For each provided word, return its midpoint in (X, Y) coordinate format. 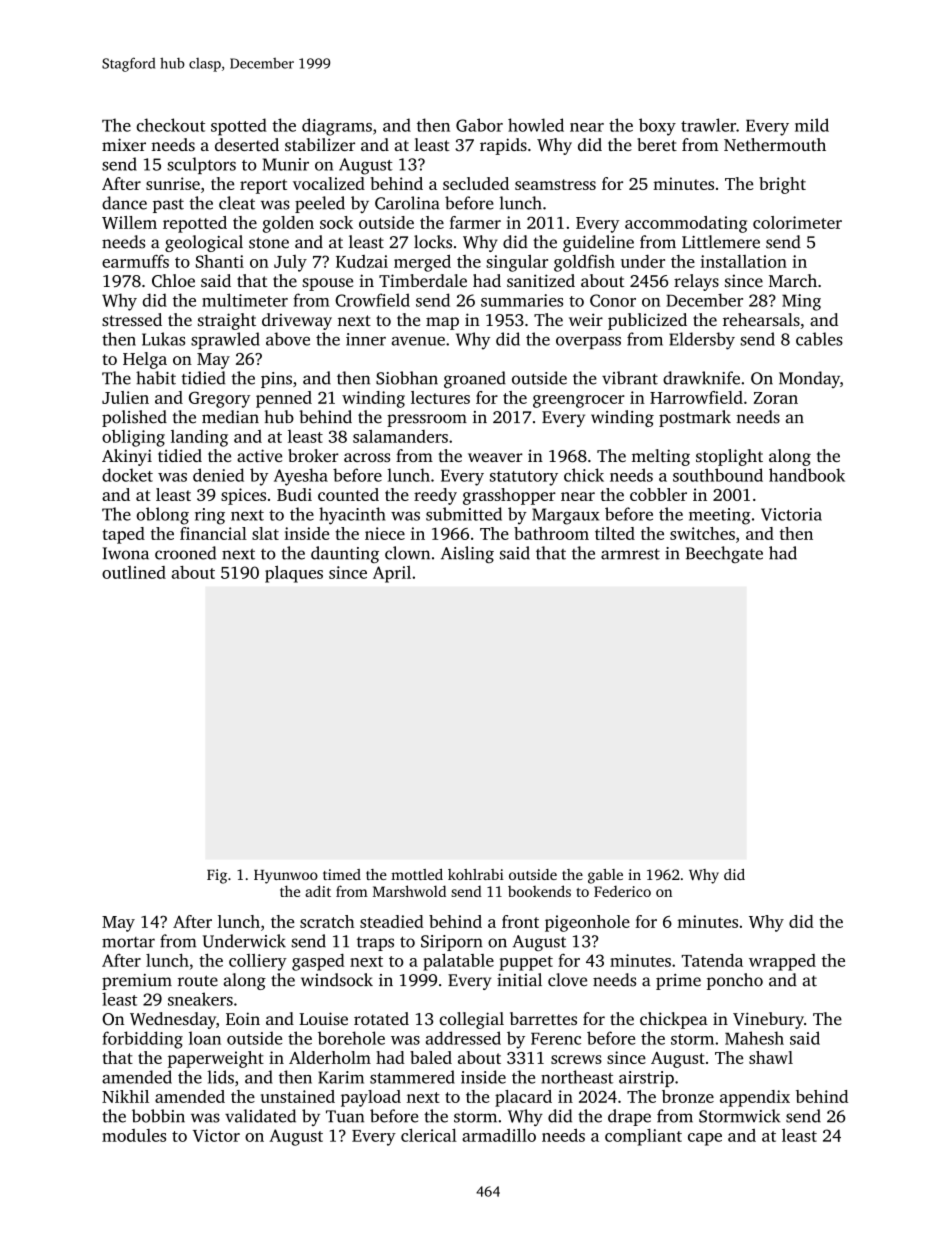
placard (523, 1098)
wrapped (782, 962)
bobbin (158, 1116)
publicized (647, 321)
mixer (124, 144)
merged (422, 263)
